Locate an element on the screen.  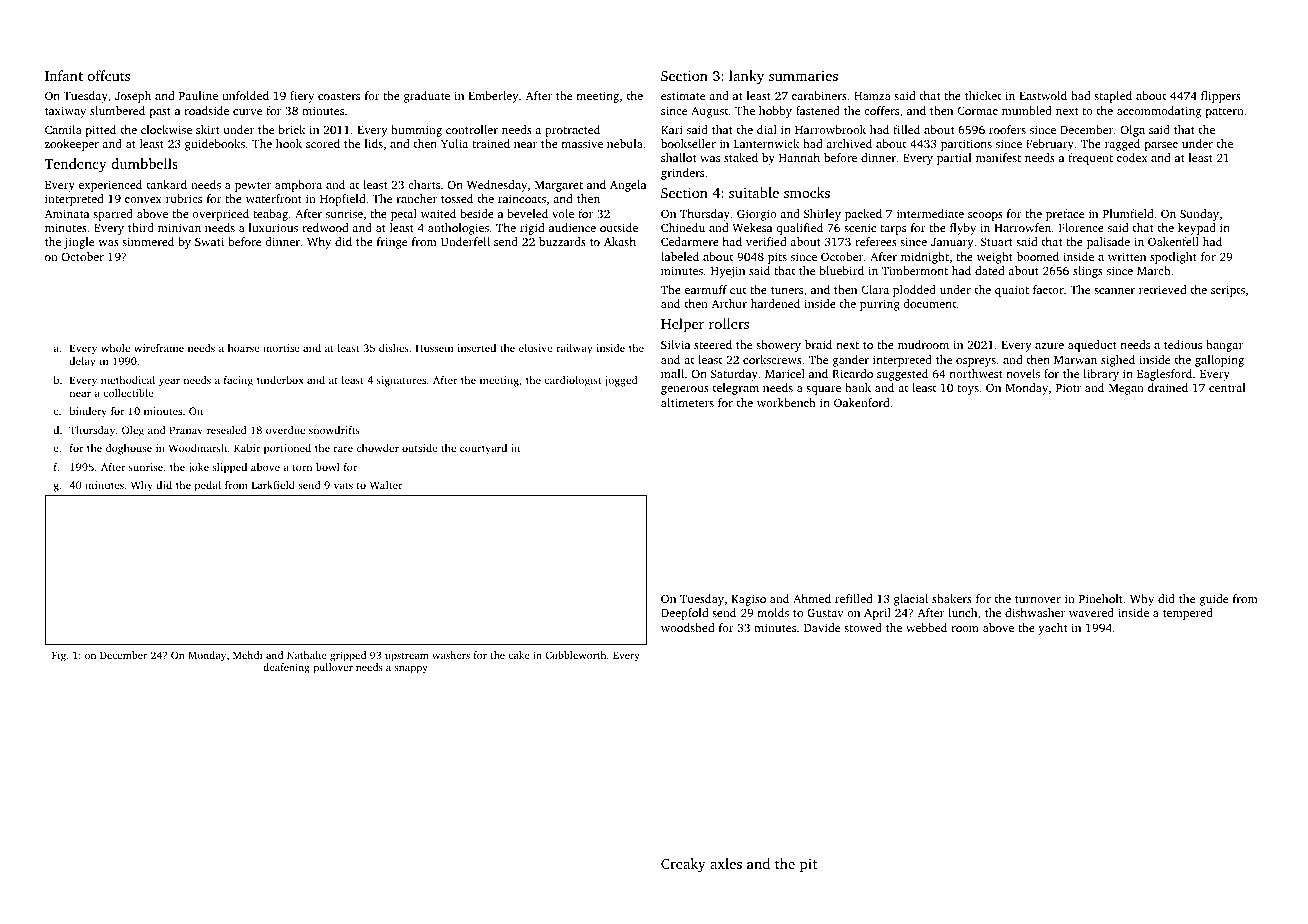
Mehdi is located at coordinates (247, 655).
